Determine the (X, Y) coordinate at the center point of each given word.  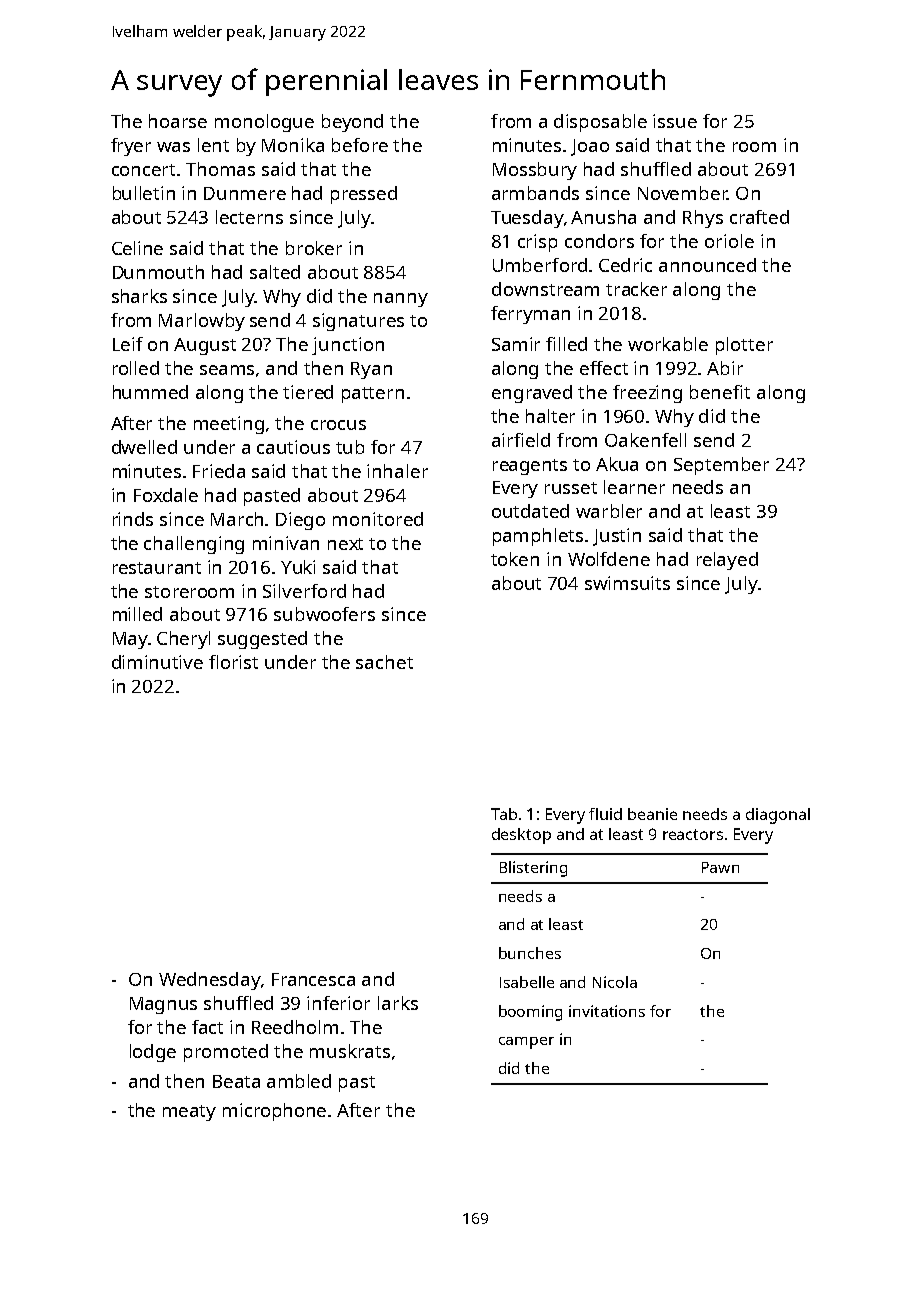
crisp (537, 243)
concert (143, 170)
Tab (504, 814)
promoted (226, 1053)
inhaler (397, 471)
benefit (720, 392)
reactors (693, 834)
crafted (759, 217)
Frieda (219, 471)
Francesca (313, 979)
